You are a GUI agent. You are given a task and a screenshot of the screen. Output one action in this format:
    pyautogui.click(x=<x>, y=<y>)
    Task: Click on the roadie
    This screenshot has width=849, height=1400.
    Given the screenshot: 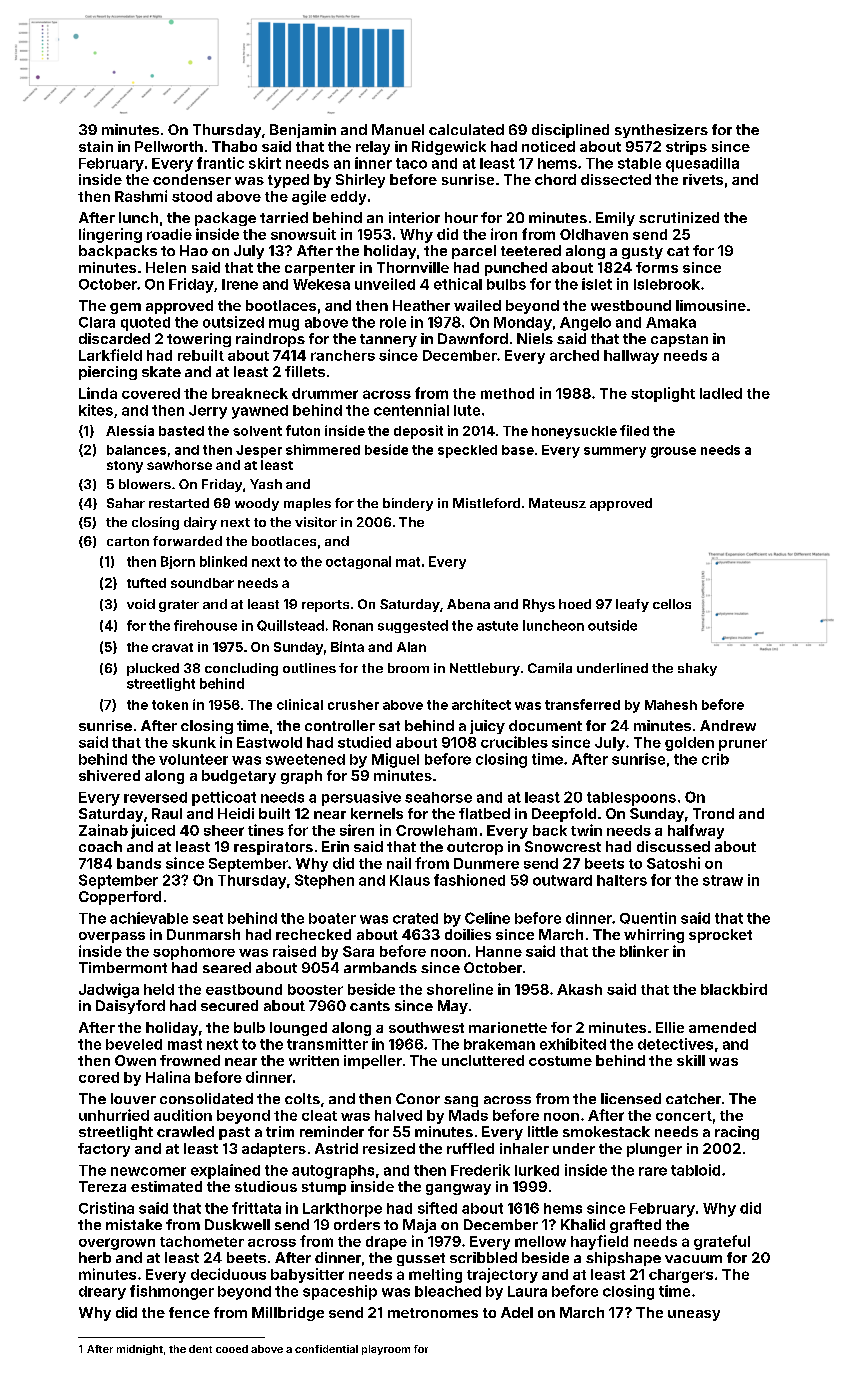 What is the action you would take?
    pyautogui.click(x=169, y=234)
